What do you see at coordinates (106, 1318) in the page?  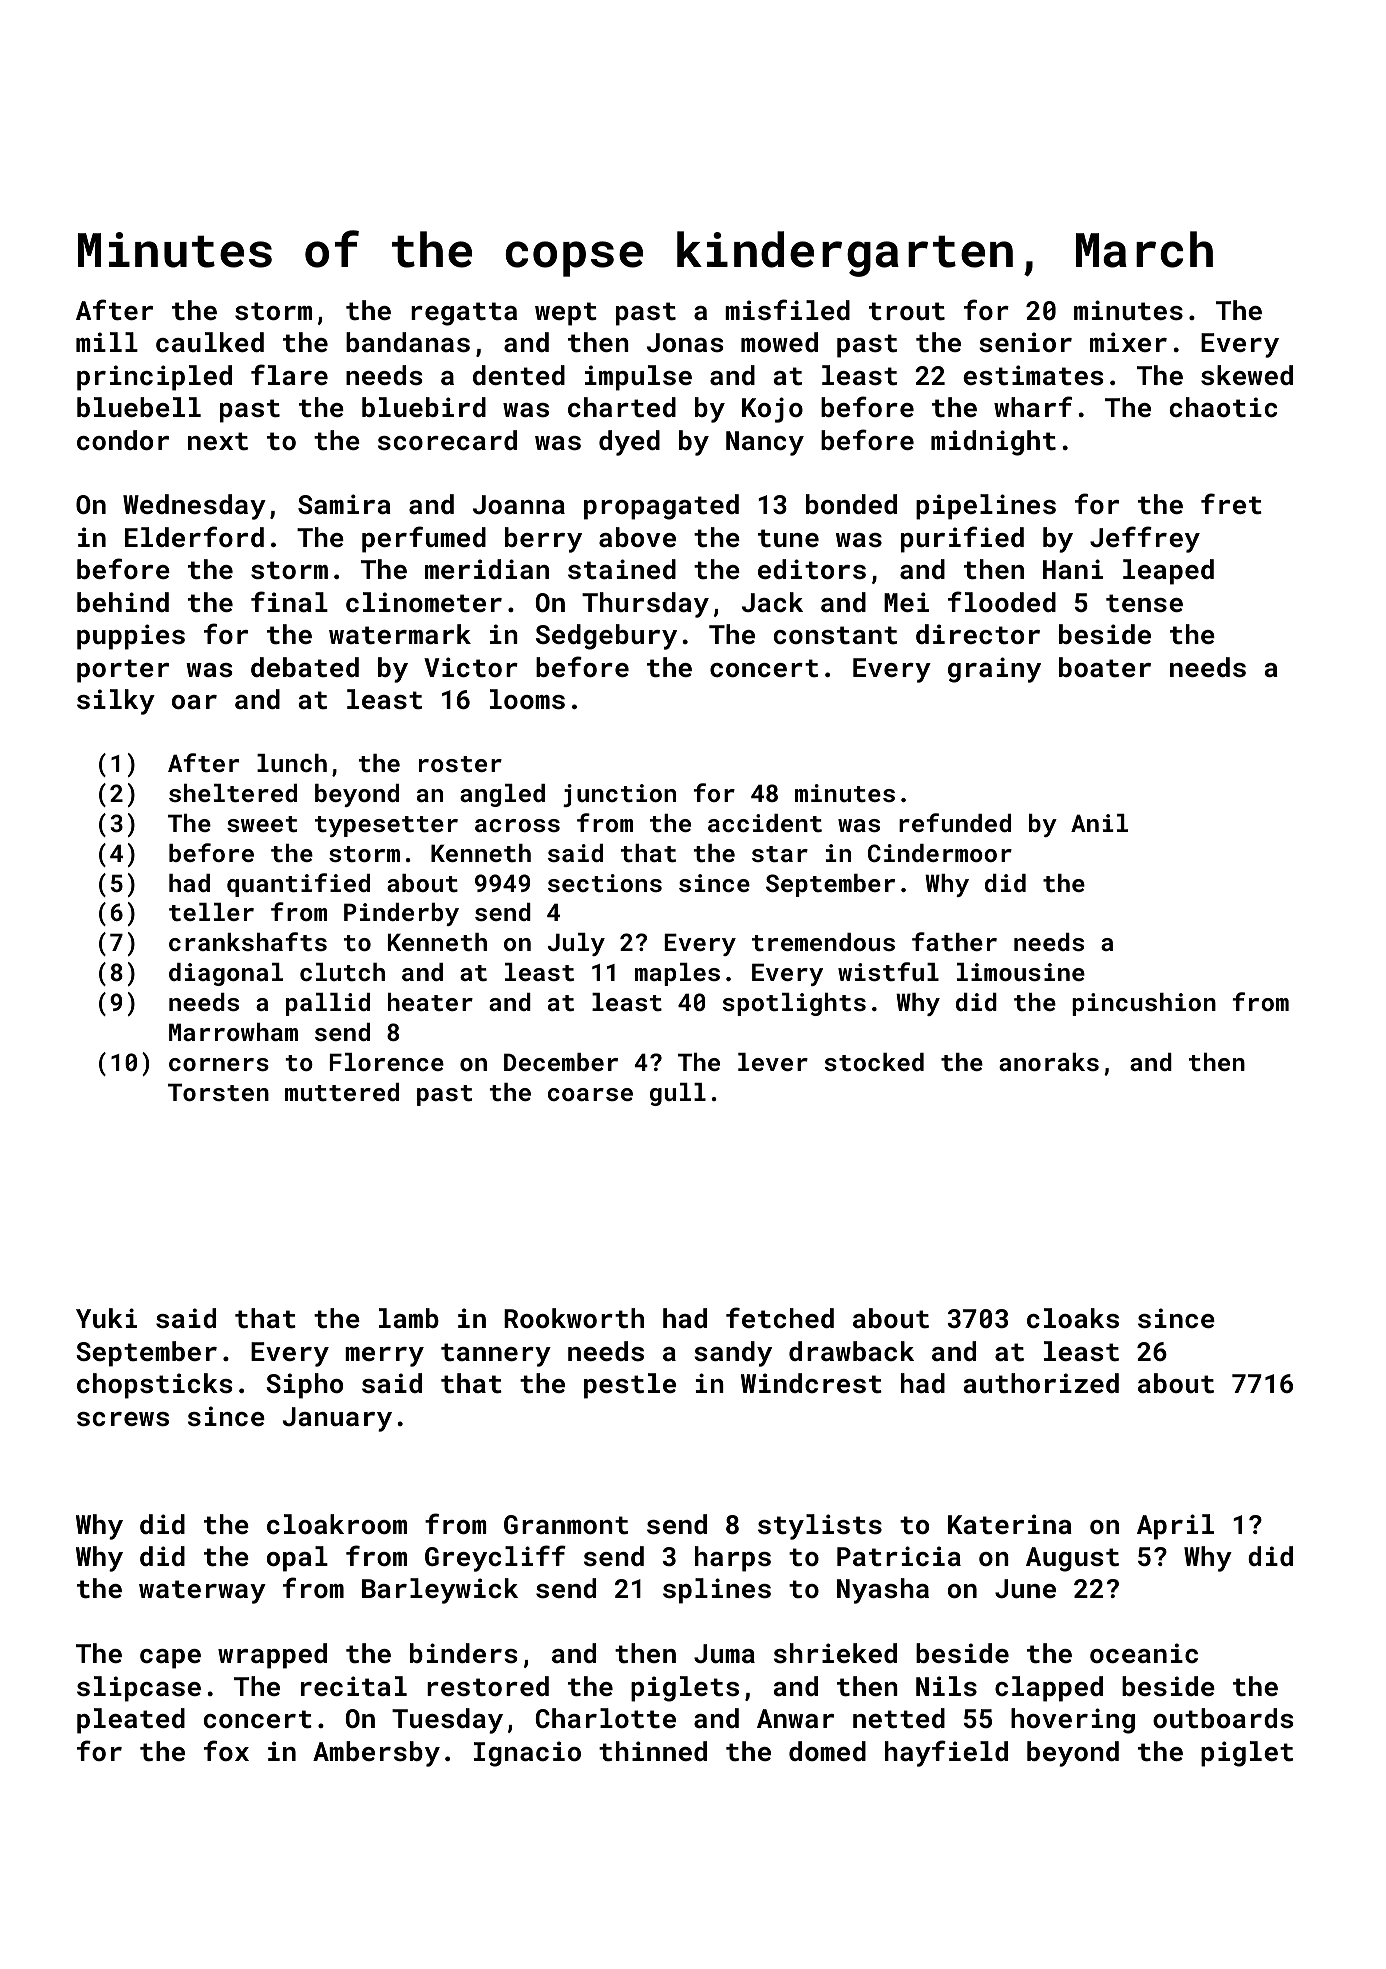 I see `Yuki` at bounding box center [106, 1318].
